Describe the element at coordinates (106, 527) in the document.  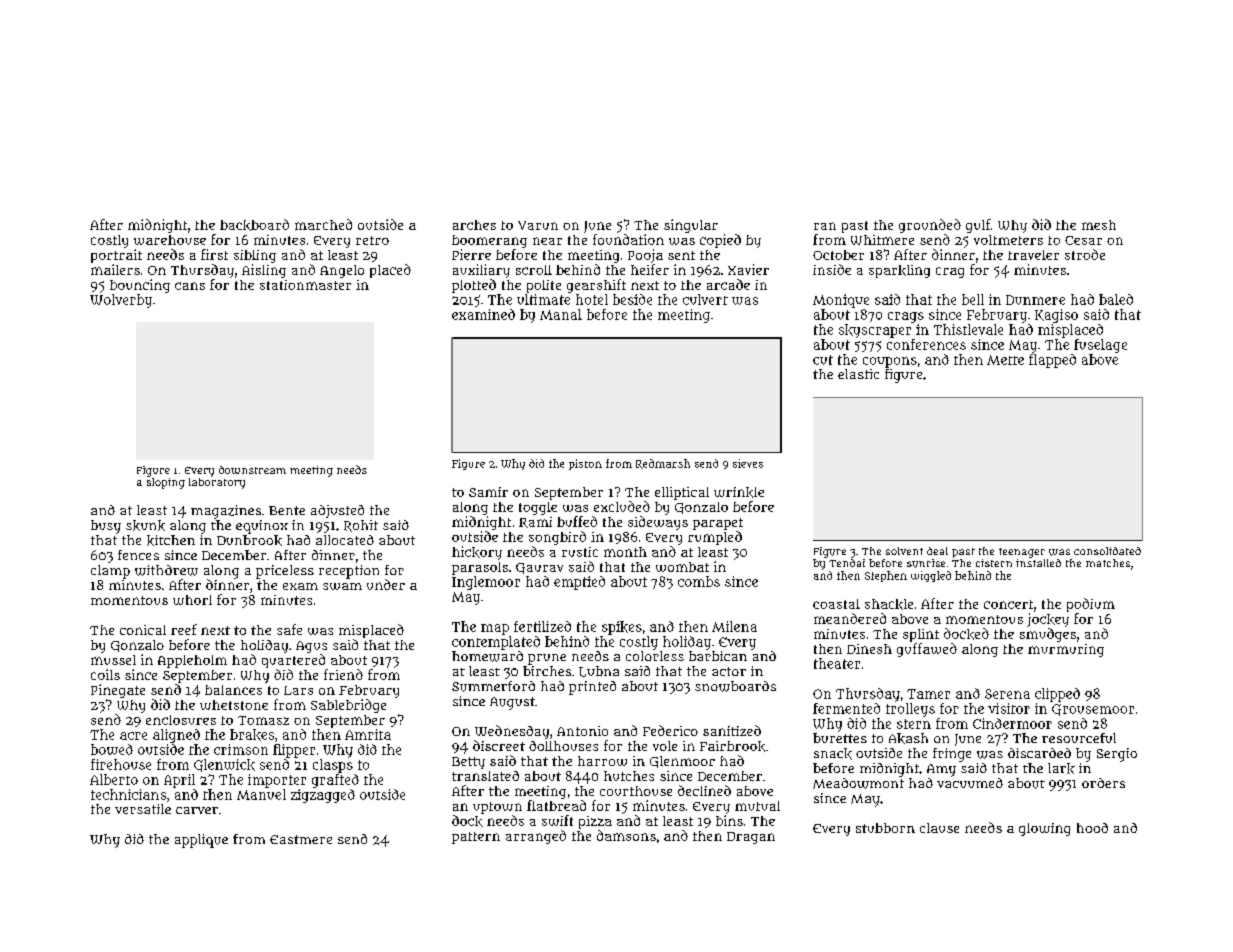
I see `busy` at that location.
